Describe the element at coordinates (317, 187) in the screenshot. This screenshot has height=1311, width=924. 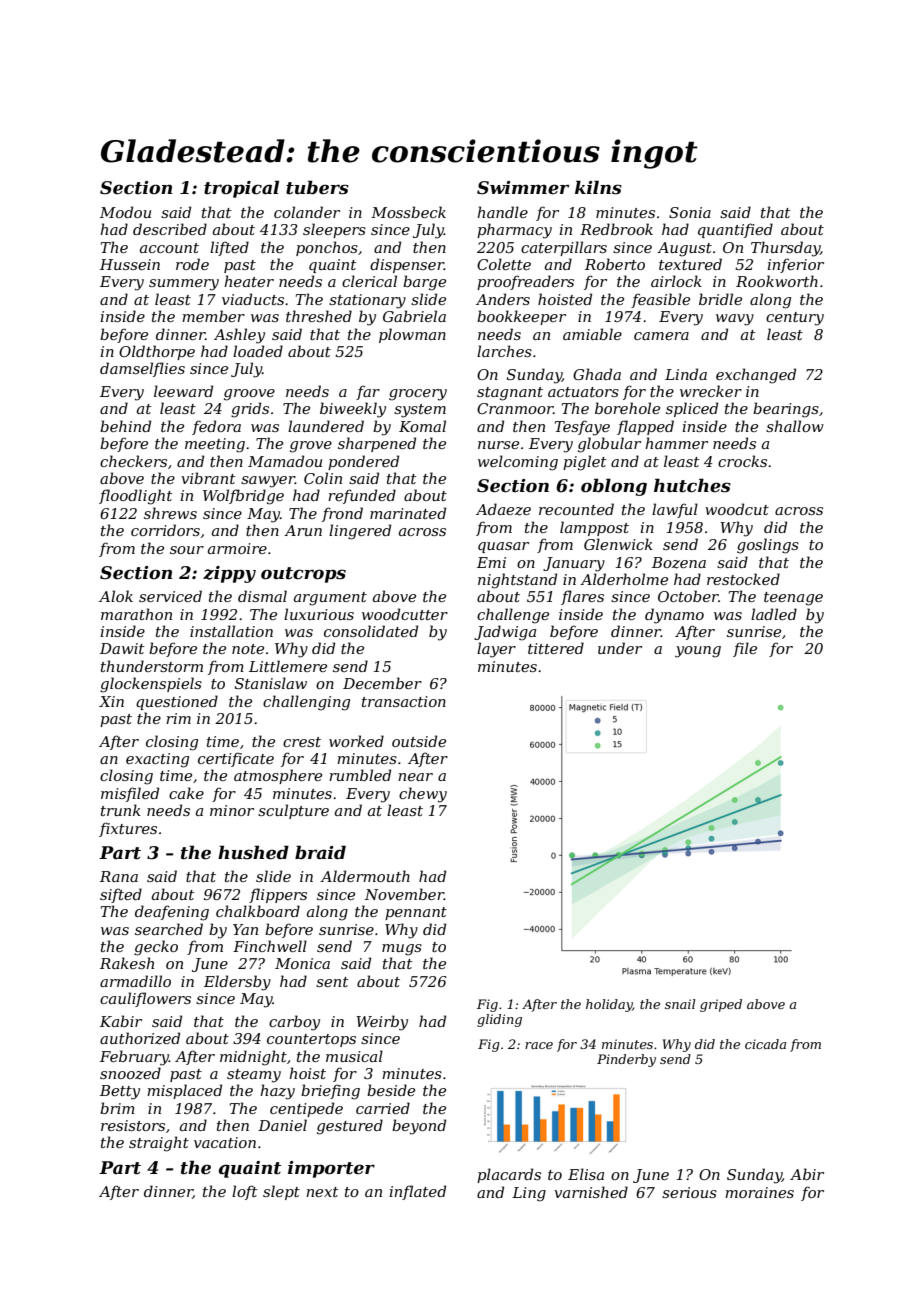
I see `tubers` at that location.
